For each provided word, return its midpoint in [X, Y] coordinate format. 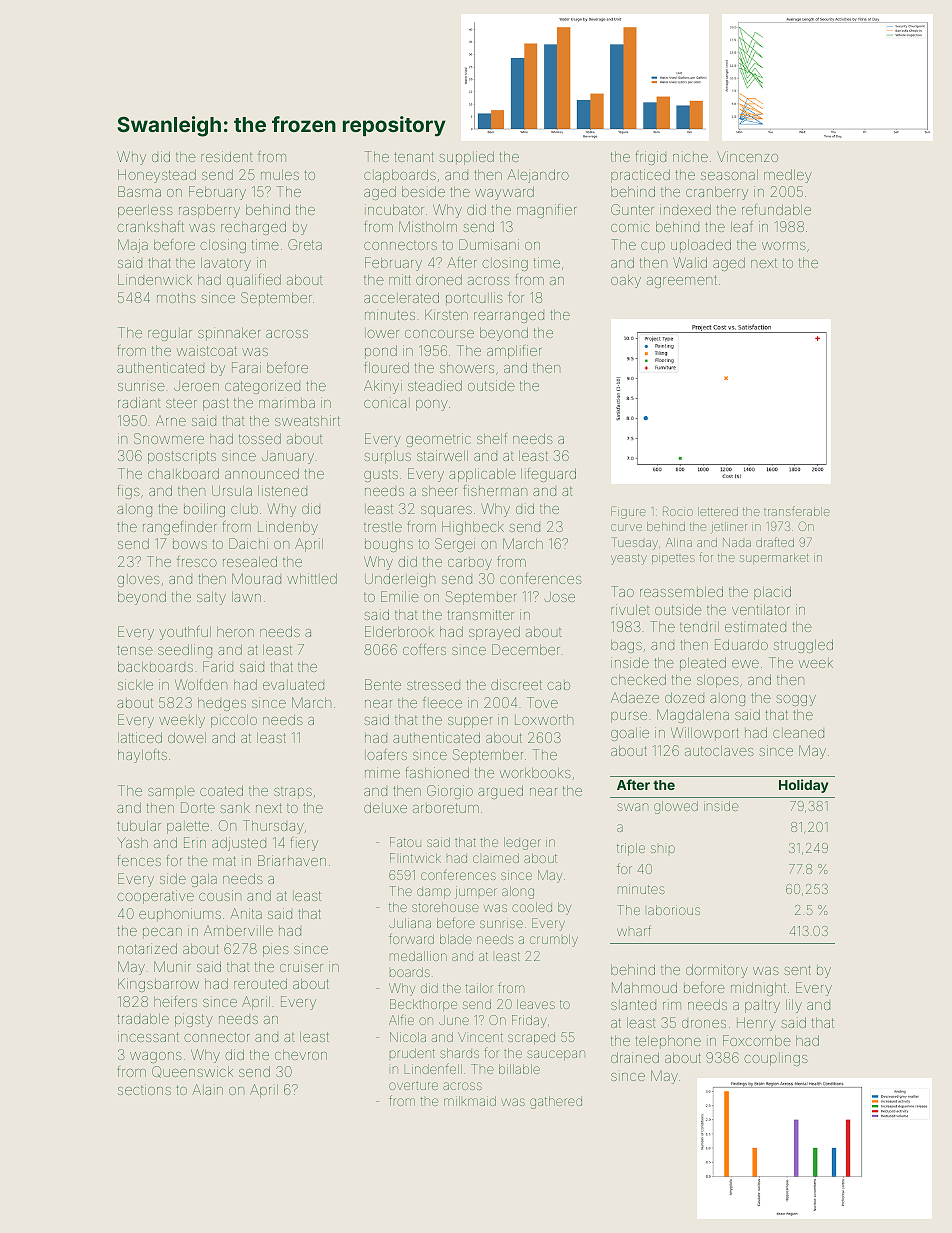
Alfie [401, 1019]
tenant [414, 157]
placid [772, 593]
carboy [470, 563]
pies [276, 950]
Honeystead [157, 176]
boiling [204, 510]
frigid [651, 158]
